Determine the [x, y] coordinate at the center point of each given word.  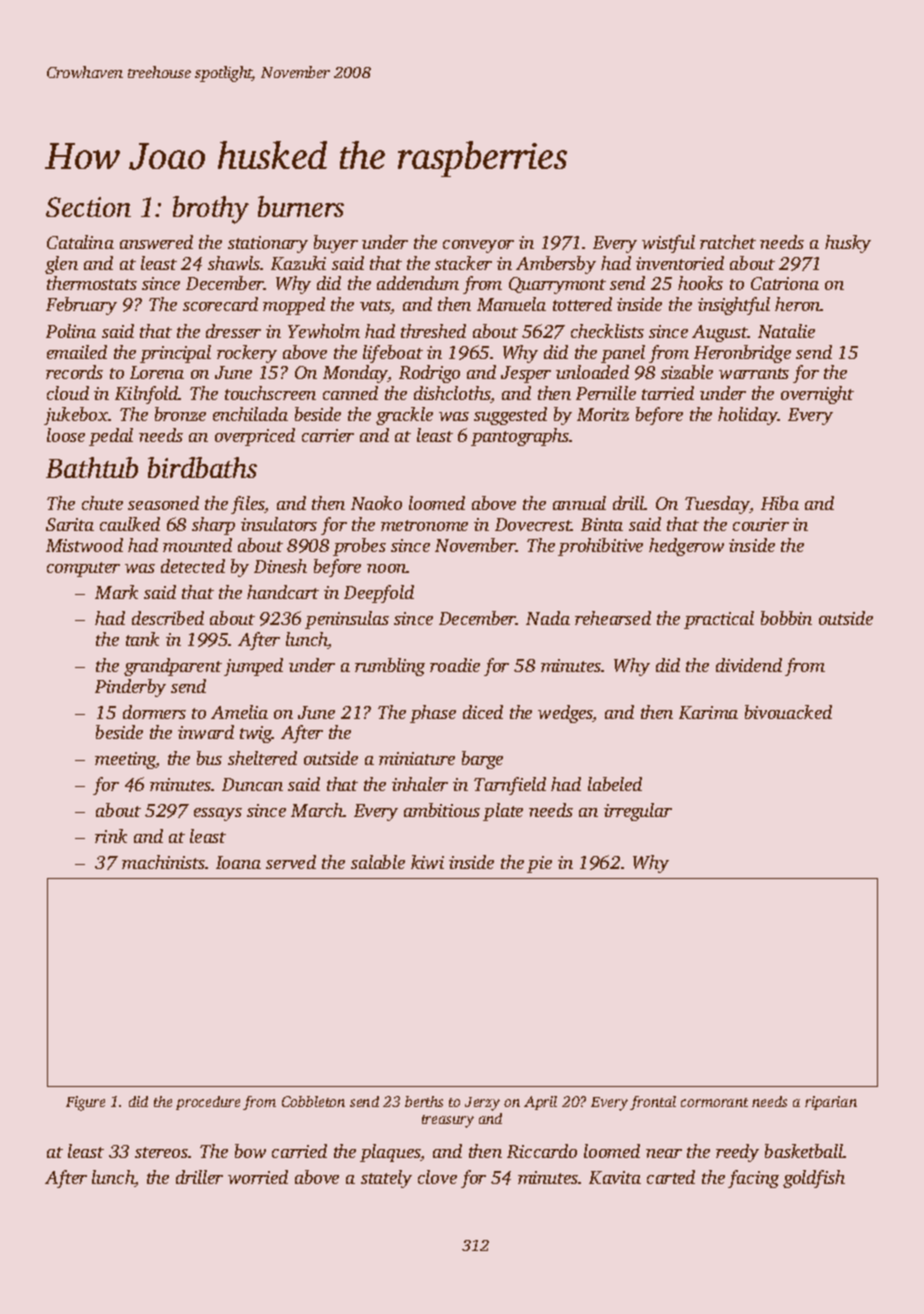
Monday [355, 374]
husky [848, 244]
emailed [77, 352]
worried [258, 1177]
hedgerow [686, 547]
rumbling [390, 667]
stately [386, 1179]
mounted [197, 545]
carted [671, 1177]
